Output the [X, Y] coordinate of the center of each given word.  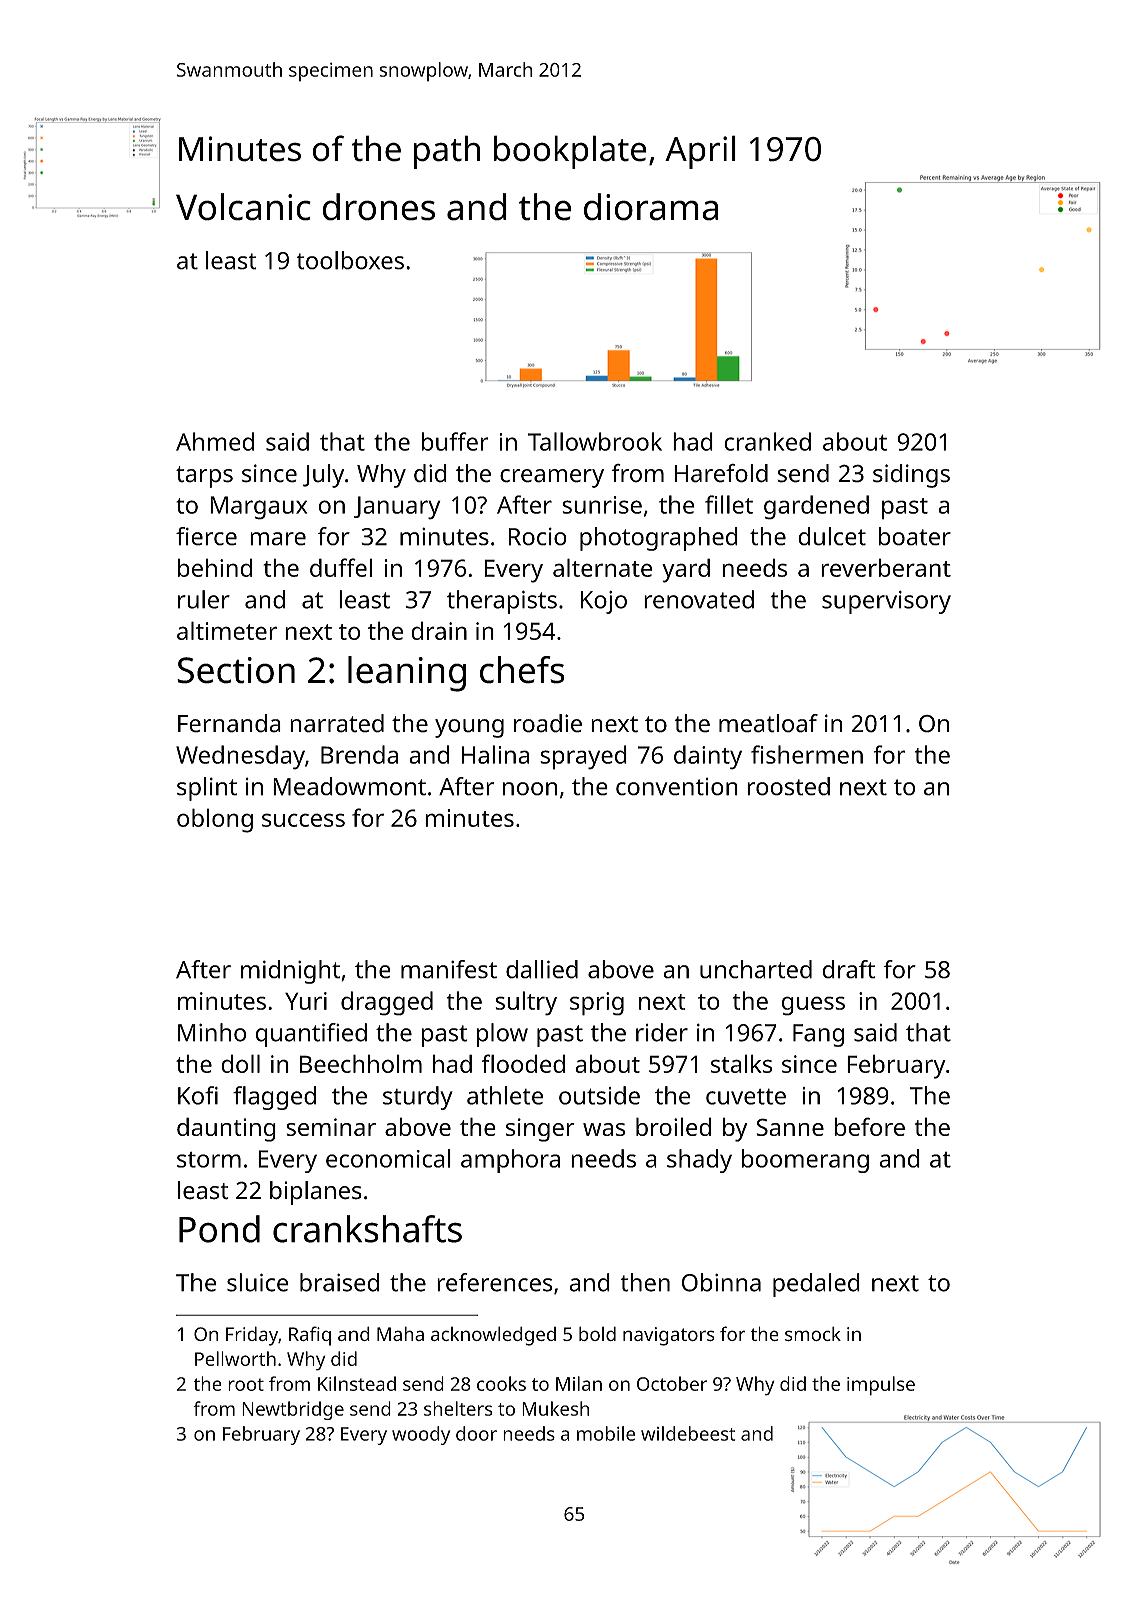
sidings [911, 476]
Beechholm [361, 1063]
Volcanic [243, 207]
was [604, 1129]
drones [379, 207]
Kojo [604, 602]
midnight [290, 972]
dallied [542, 969]
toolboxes [350, 260]
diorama [651, 207]
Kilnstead [357, 1383]
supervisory [886, 602]
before [870, 1126]
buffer [455, 441]
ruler [204, 599]
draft [849, 969]
